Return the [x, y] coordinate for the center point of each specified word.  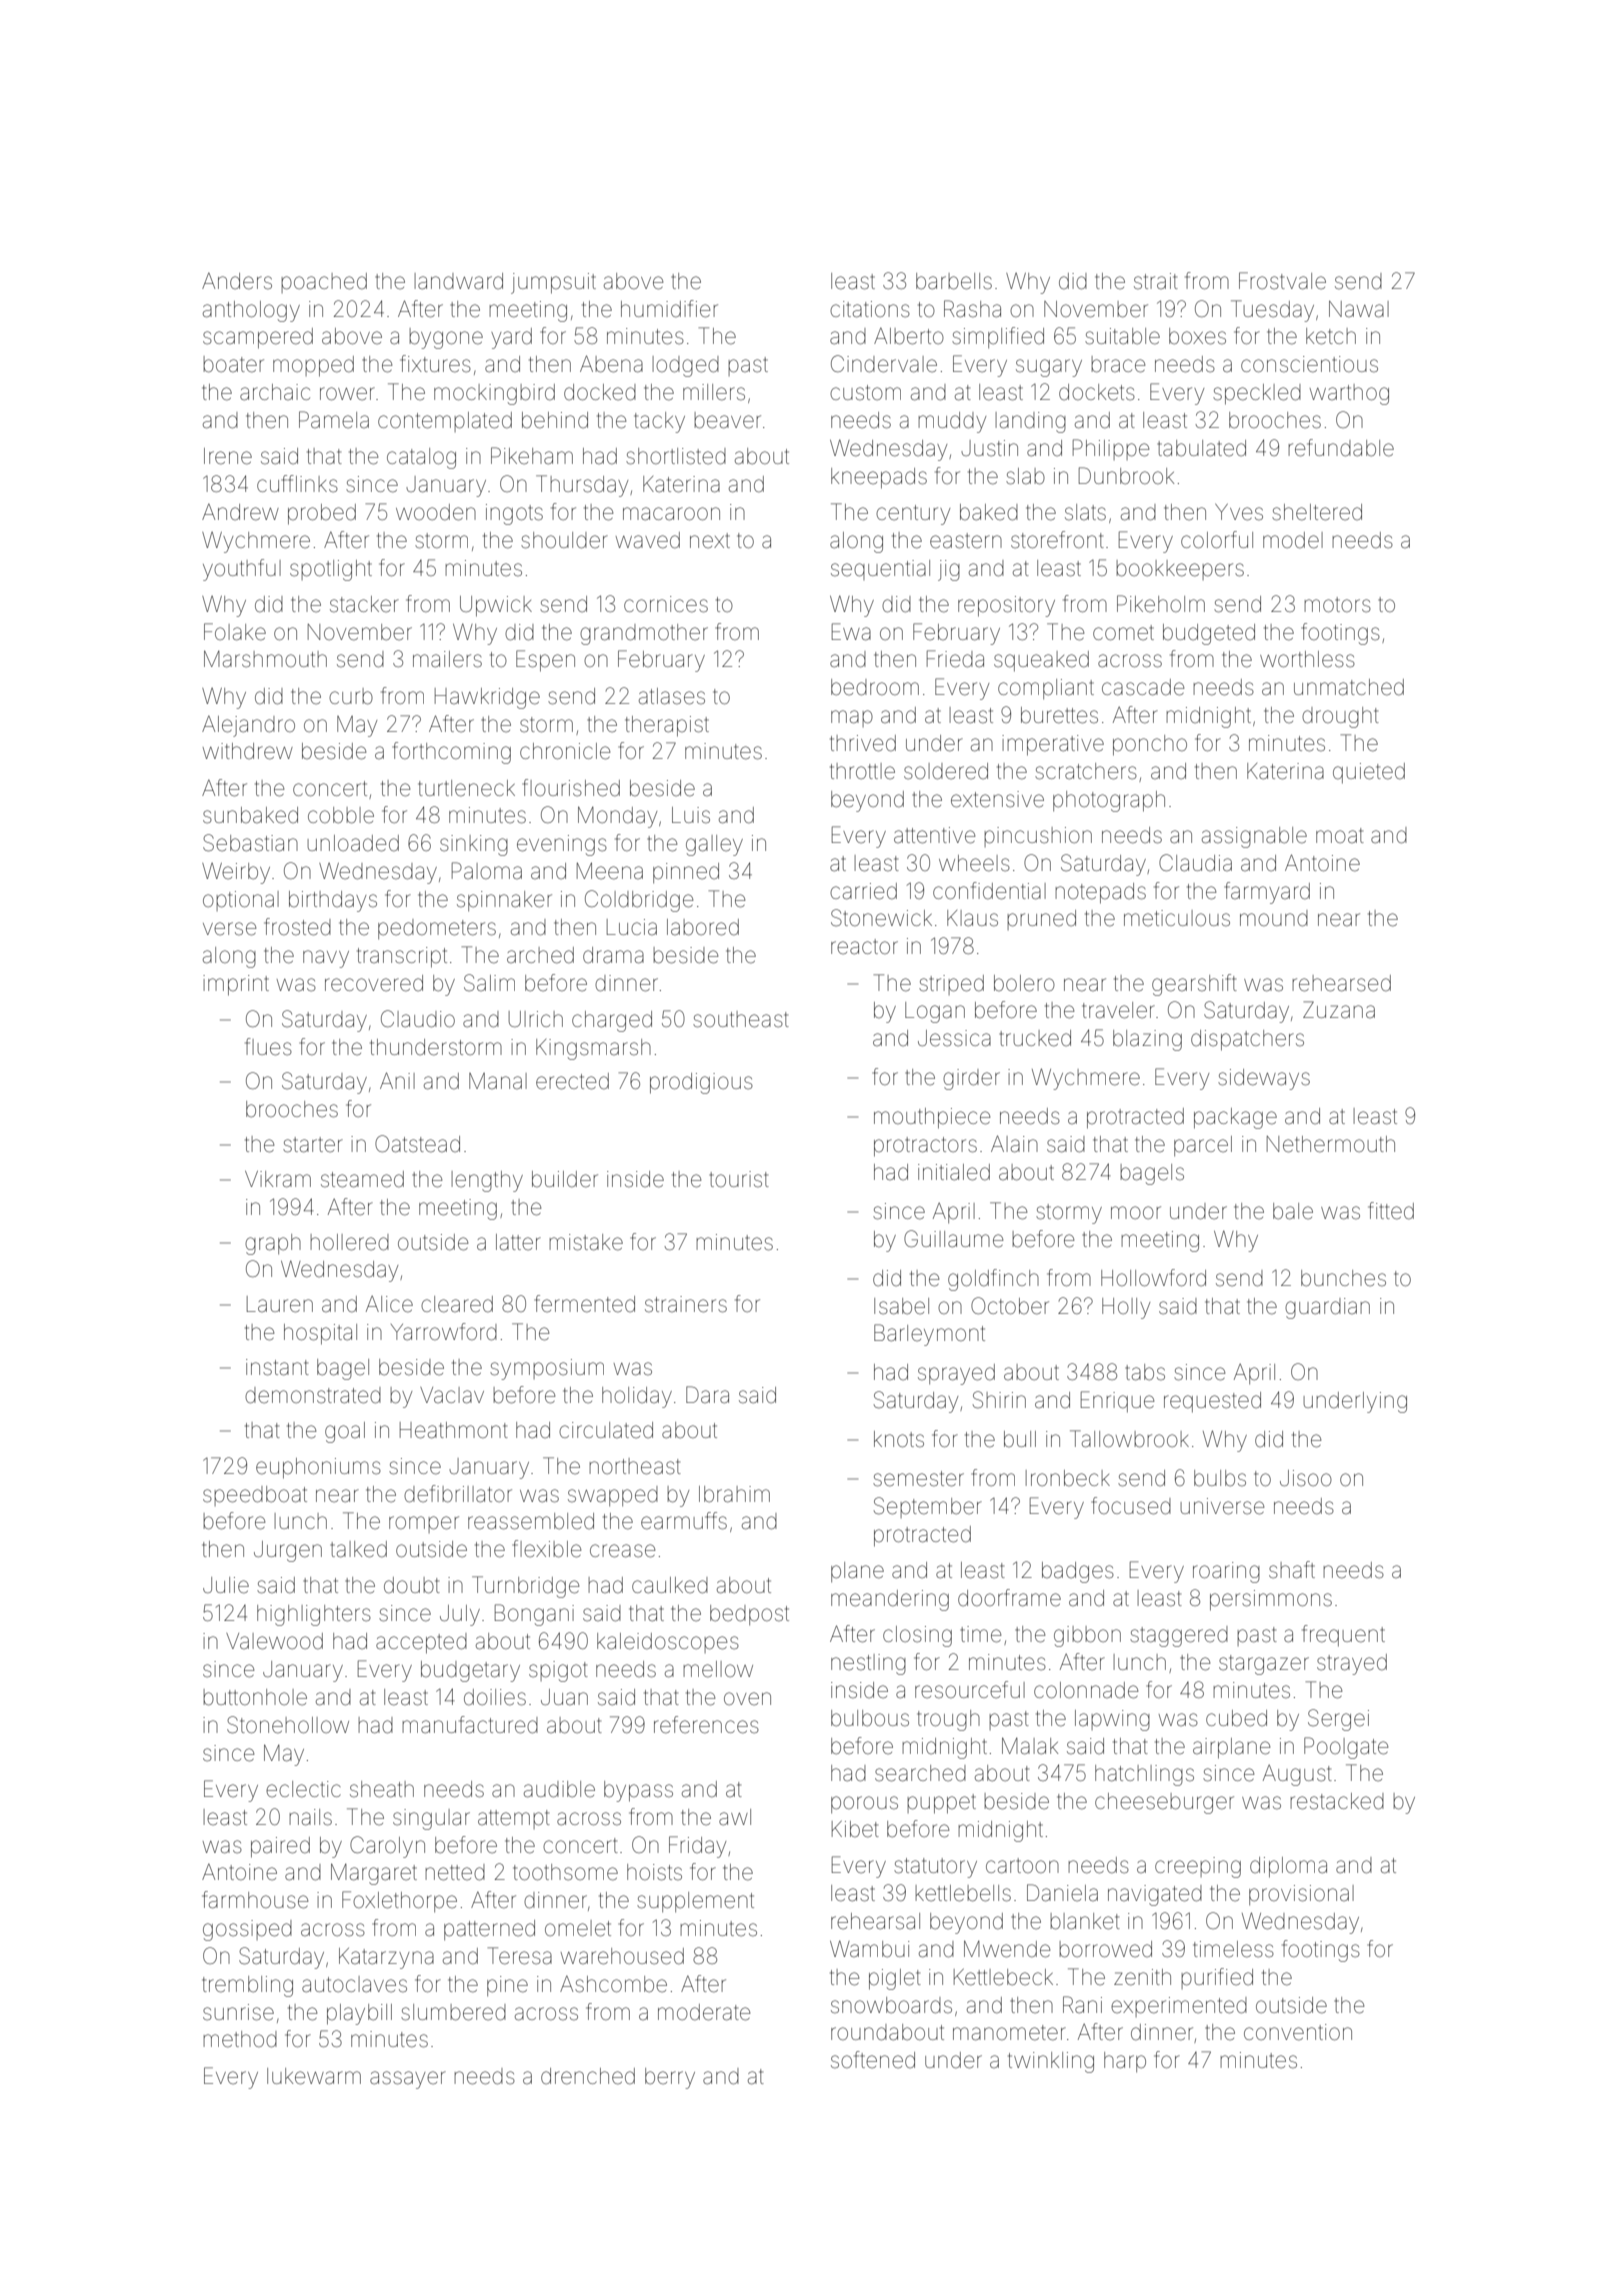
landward [459, 281]
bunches [1343, 1278]
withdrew [248, 751]
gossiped [247, 1930]
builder [565, 1179]
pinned [686, 873]
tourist [739, 1179]
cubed [1236, 1718]
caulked [670, 1585]
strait [1156, 281]
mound [1274, 918]
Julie [226, 1585]
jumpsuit [553, 283]
